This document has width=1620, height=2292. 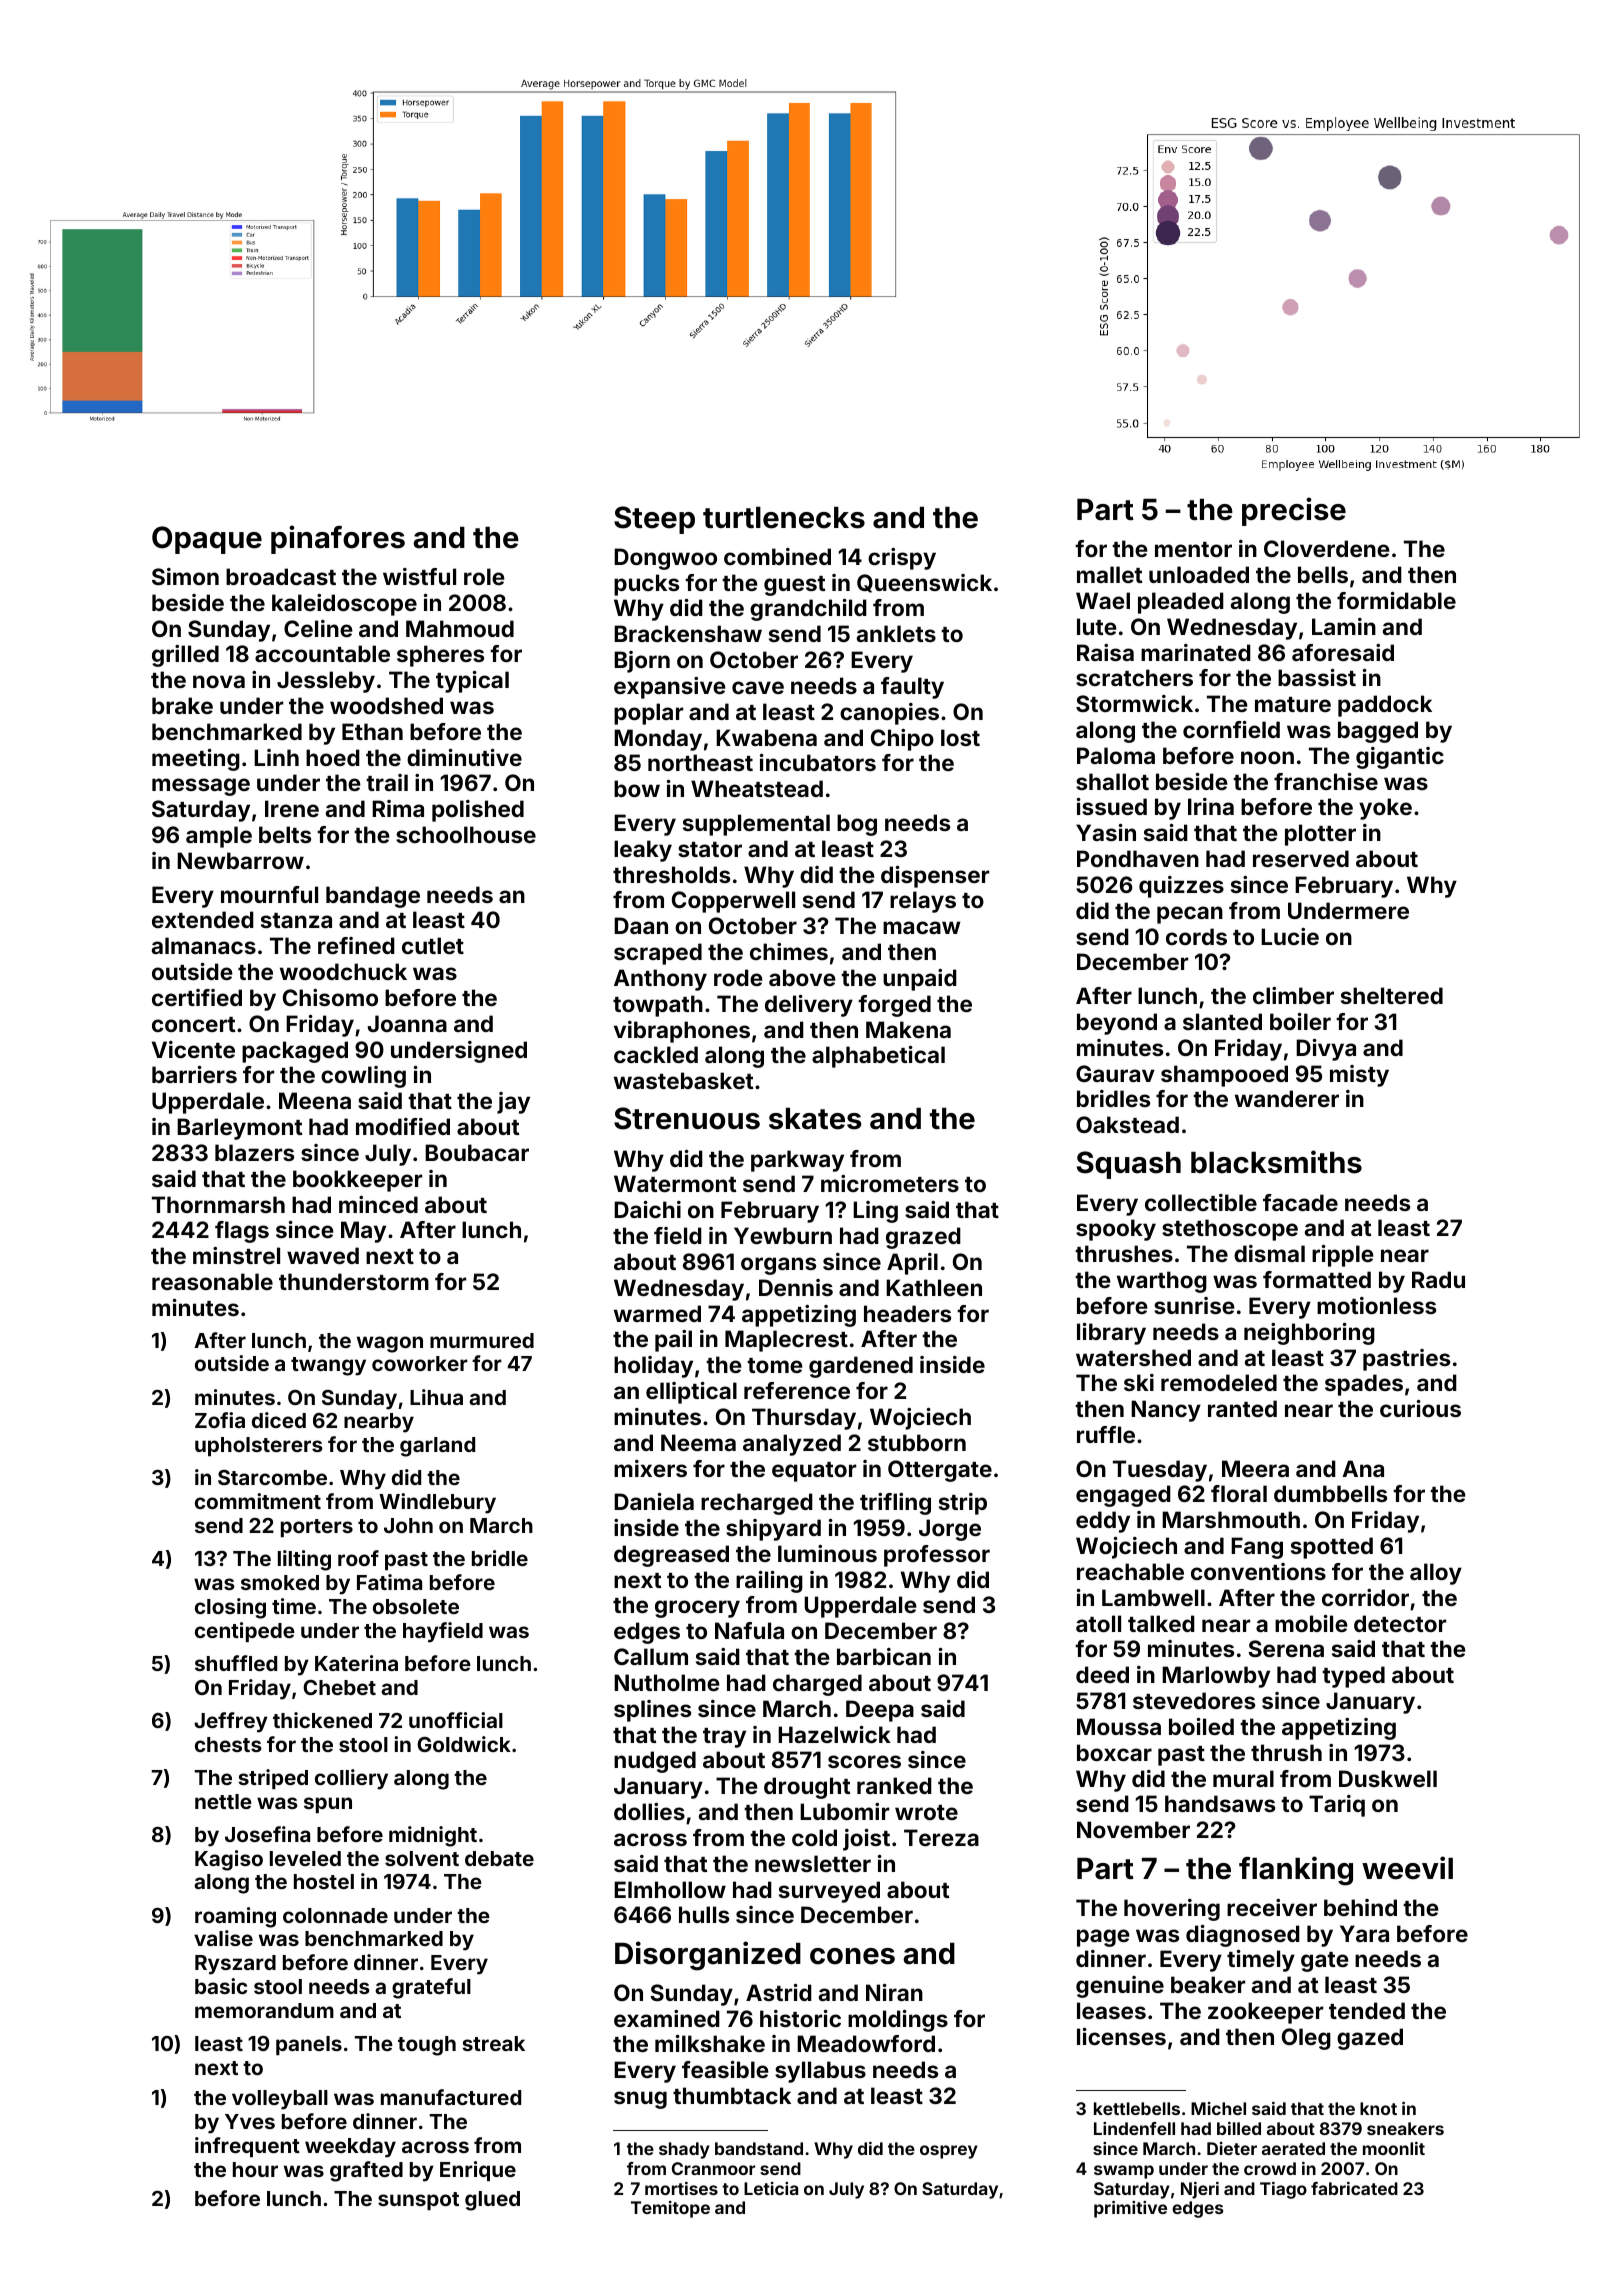 What do you see at coordinates (937, 1556) in the document?
I see `professor` at bounding box center [937, 1556].
